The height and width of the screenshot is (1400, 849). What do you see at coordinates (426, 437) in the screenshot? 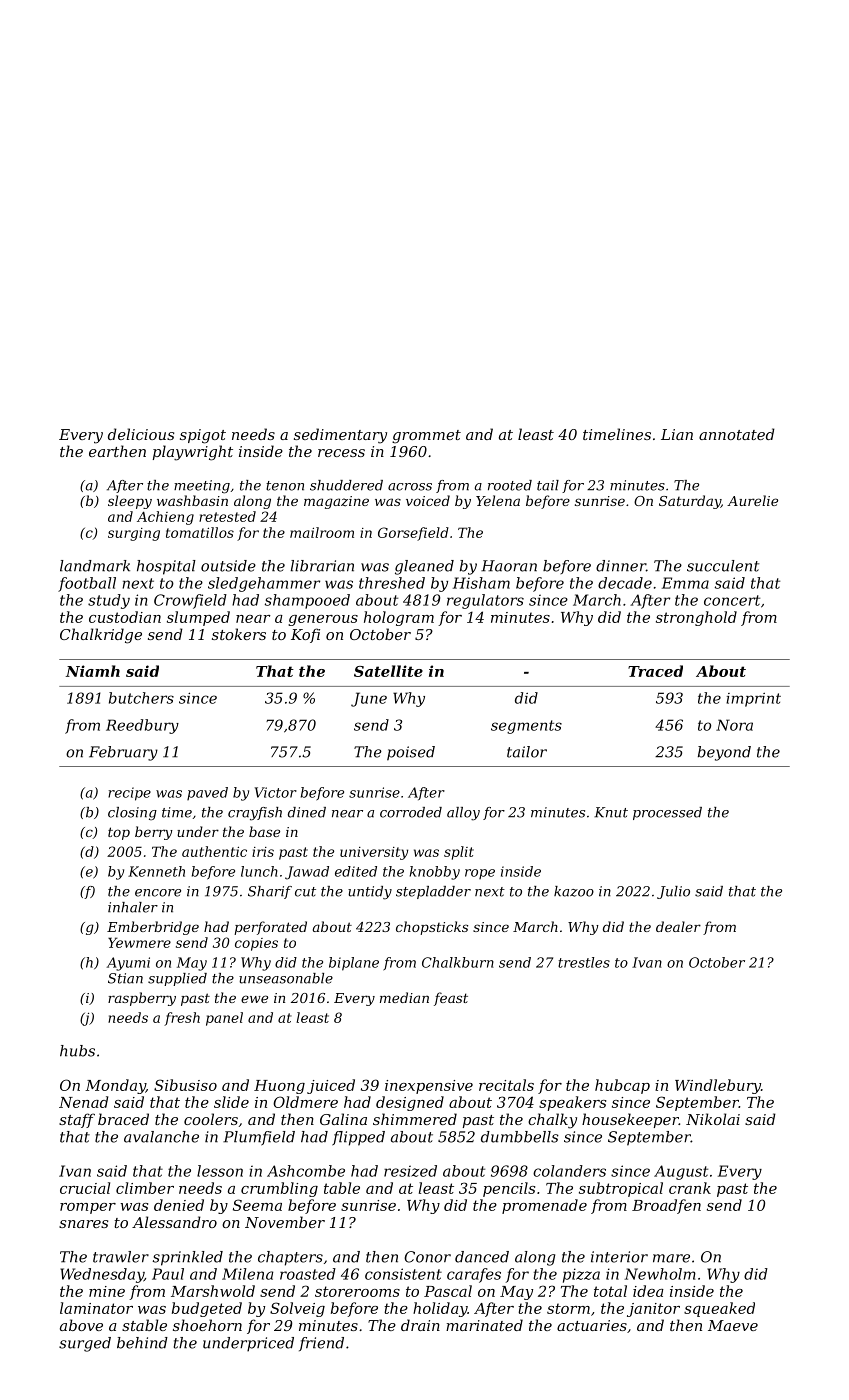
I see `grommet` at bounding box center [426, 437].
